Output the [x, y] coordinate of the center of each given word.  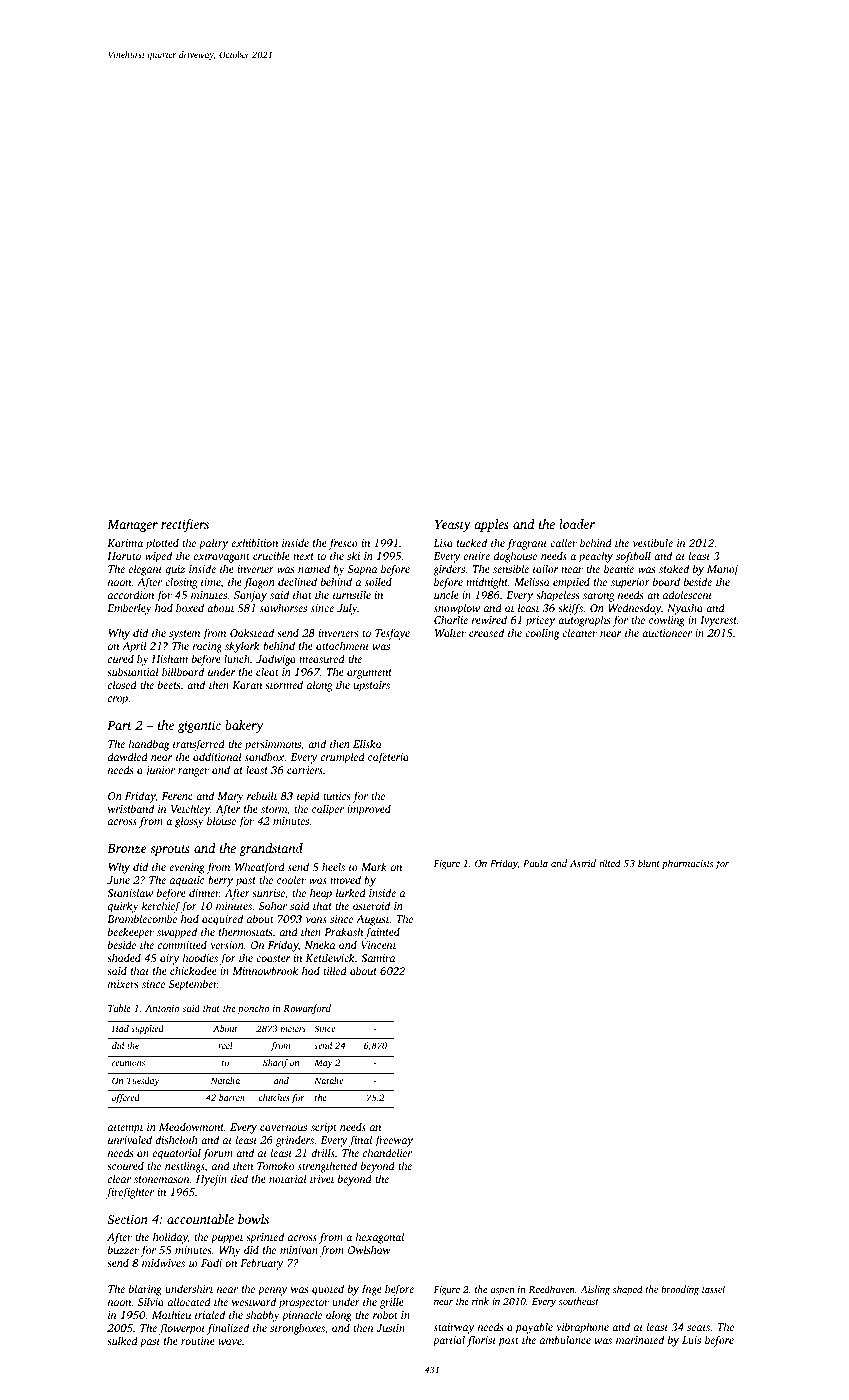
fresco [343, 544]
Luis [691, 1340]
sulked [122, 1340]
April [134, 647]
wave [230, 1342]
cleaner [579, 633]
